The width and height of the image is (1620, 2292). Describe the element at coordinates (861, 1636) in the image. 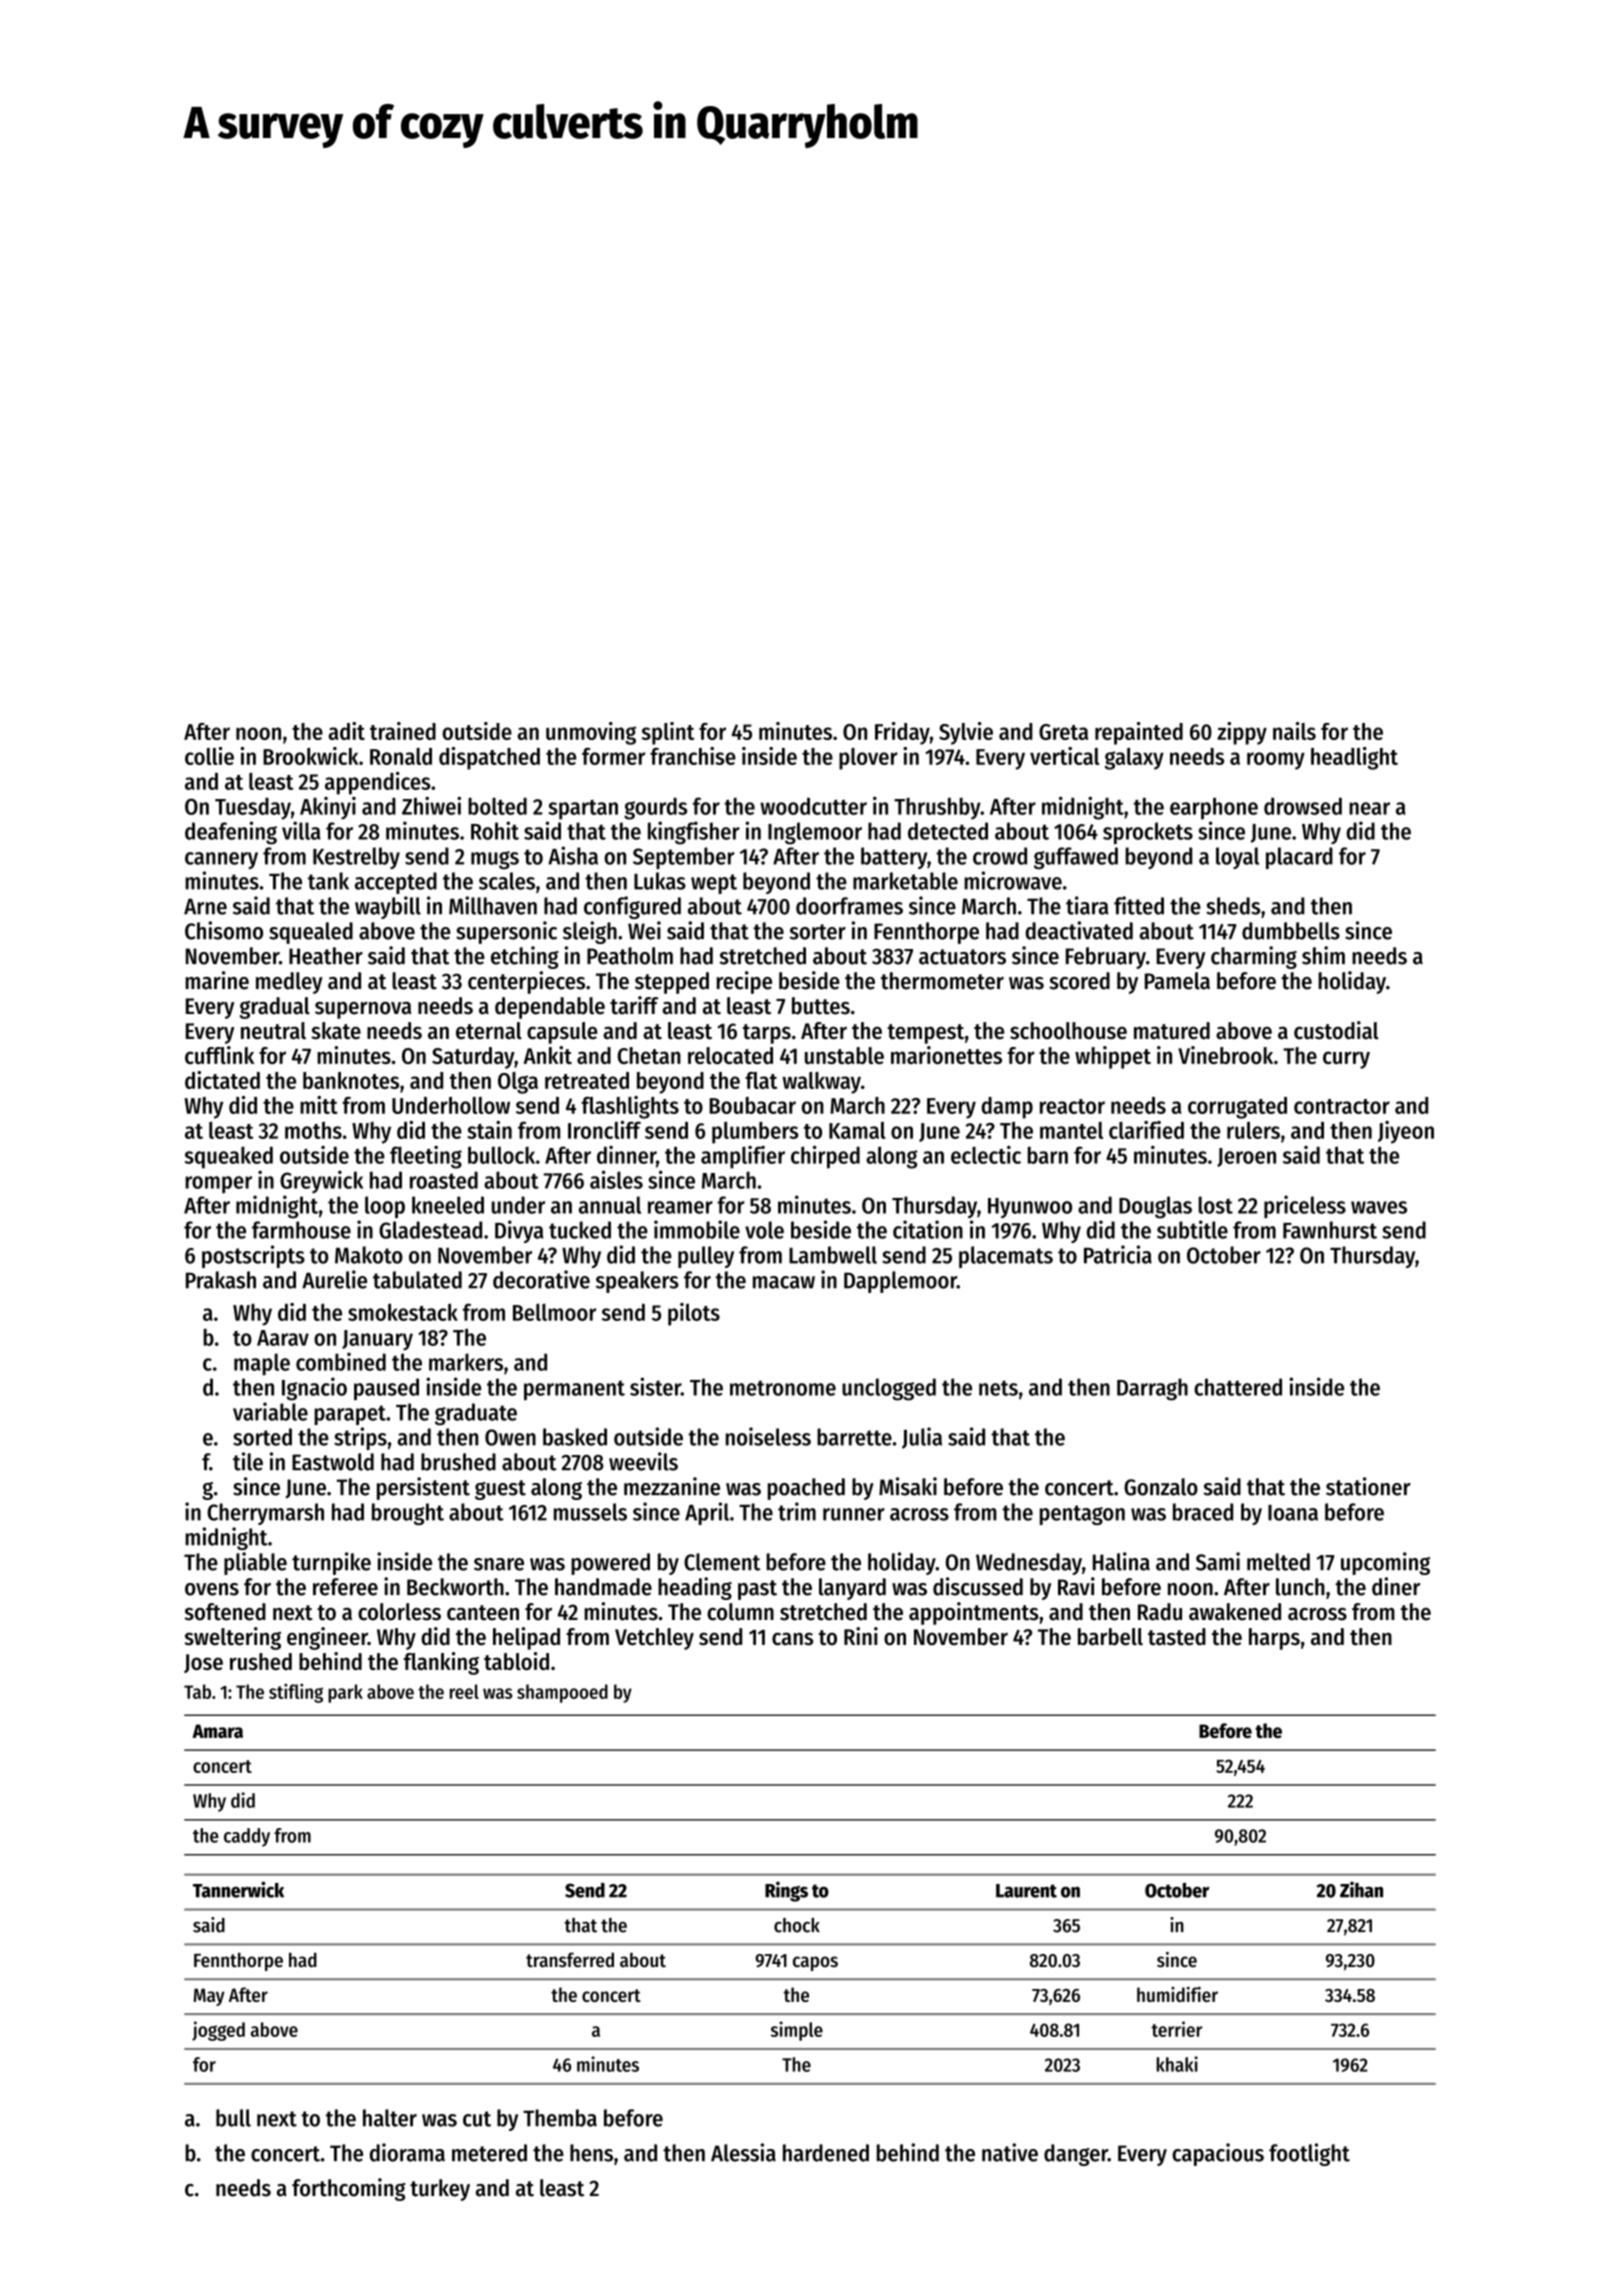

I see `Rini` at that location.
